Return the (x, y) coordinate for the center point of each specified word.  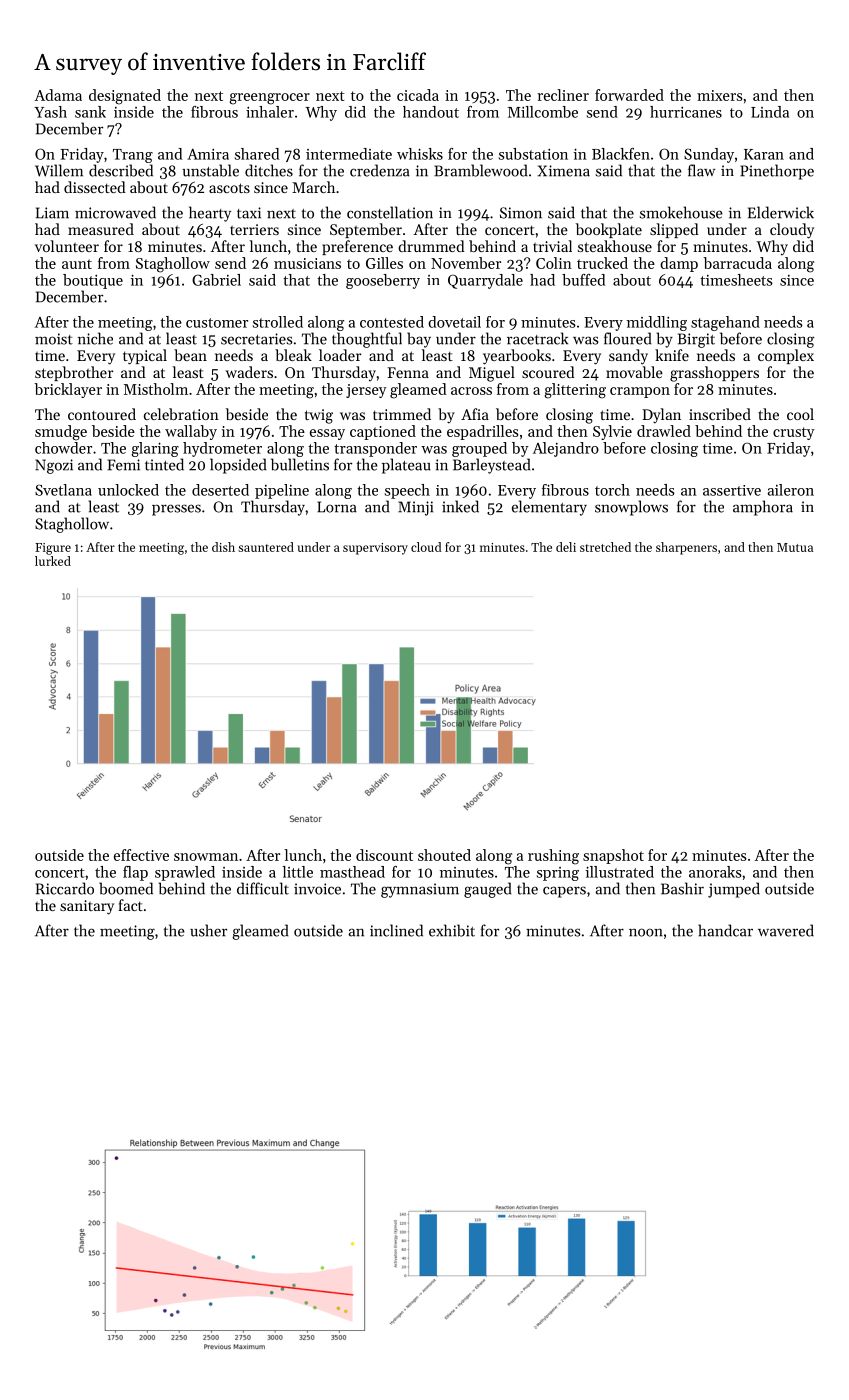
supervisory (375, 549)
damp (679, 264)
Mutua (795, 547)
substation (533, 154)
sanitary (87, 907)
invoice (317, 889)
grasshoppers (714, 374)
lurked (53, 561)
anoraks (715, 872)
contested (392, 322)
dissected (95, 187)
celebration (181, 414)
